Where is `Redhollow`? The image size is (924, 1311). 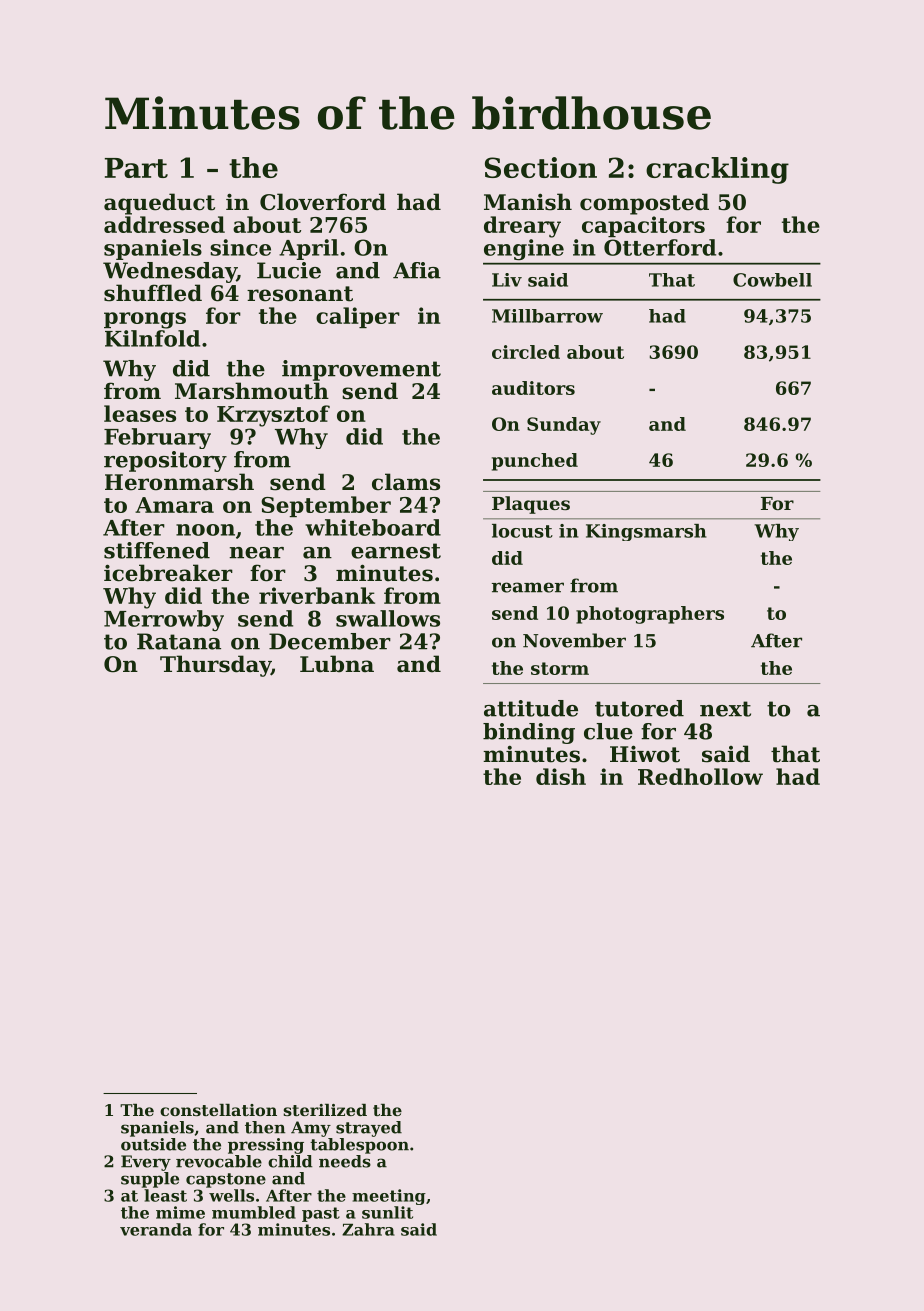 Redhollow is located at coordinates (700, 776).
